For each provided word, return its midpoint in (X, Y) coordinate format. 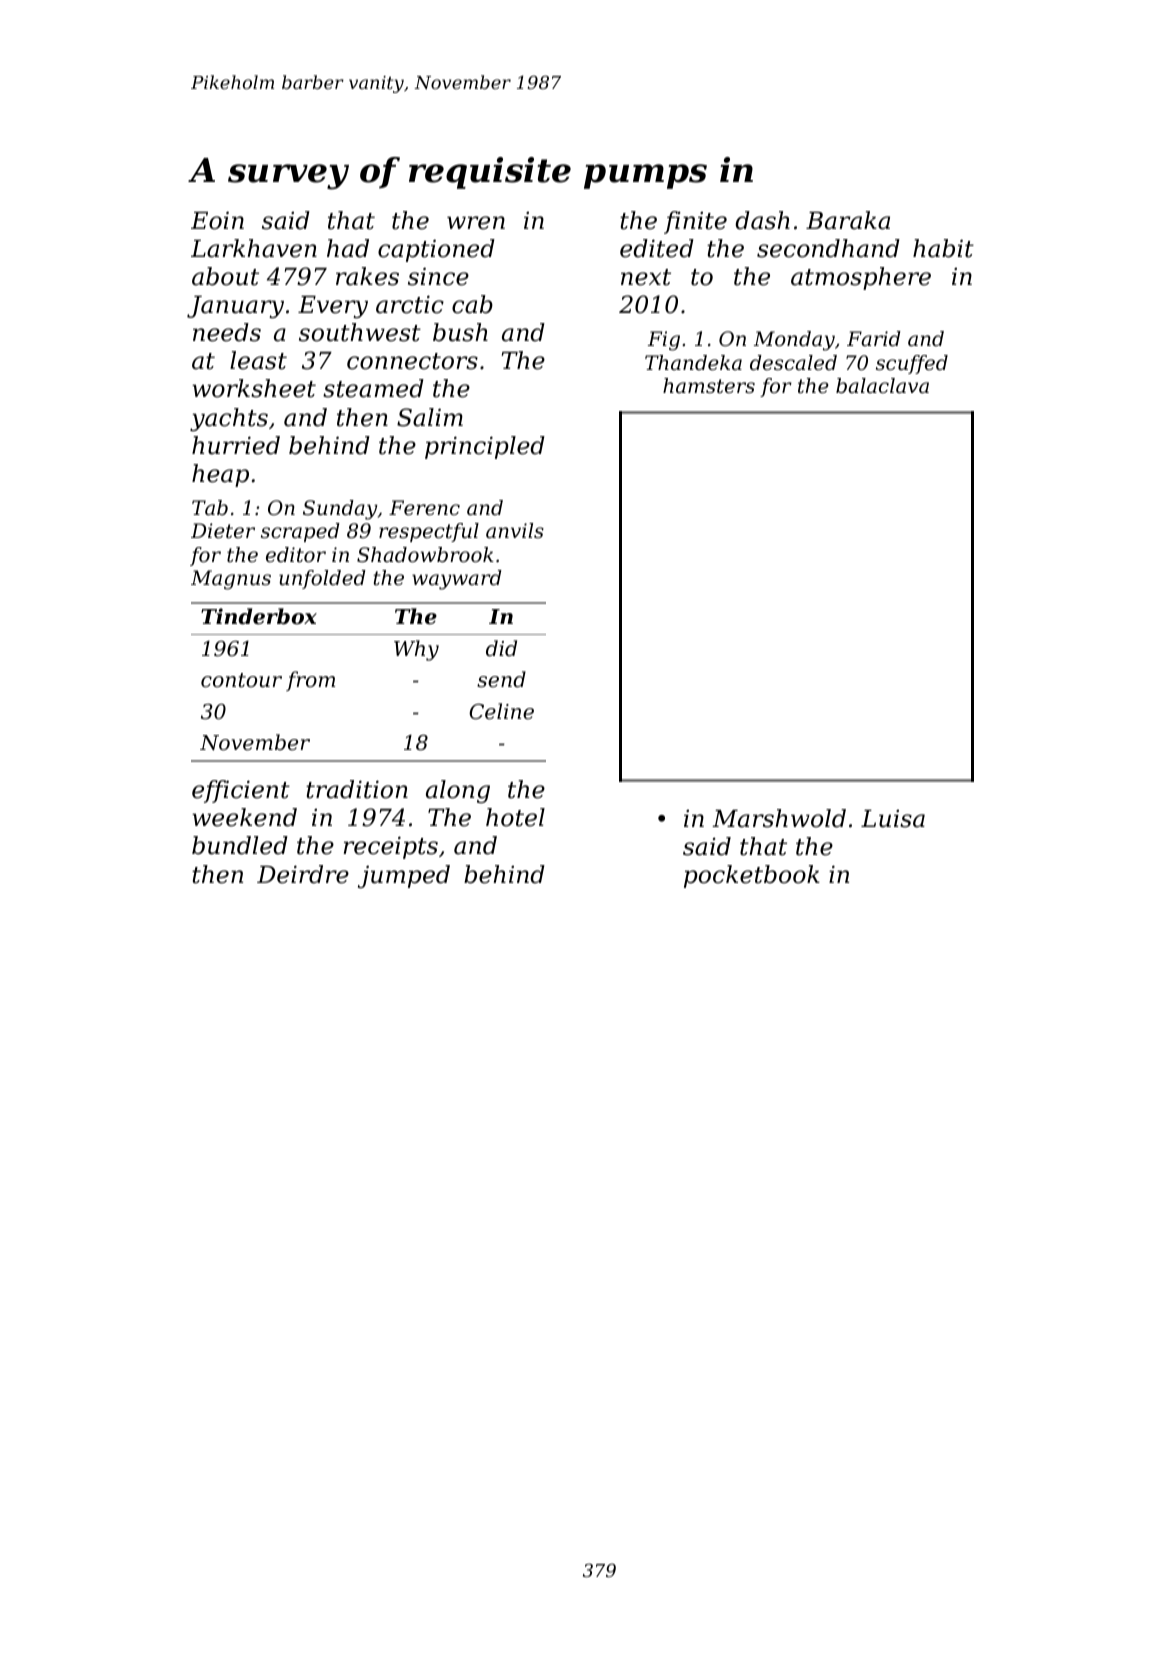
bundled (240, 845)
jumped (404, 876)
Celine (501, 711)
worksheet (254, 388)
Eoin (217, 220)
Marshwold (779, 818)
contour (241, 680)
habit (943, 248)
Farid (874, 339)
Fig (664, 341)
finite (695, 222)
